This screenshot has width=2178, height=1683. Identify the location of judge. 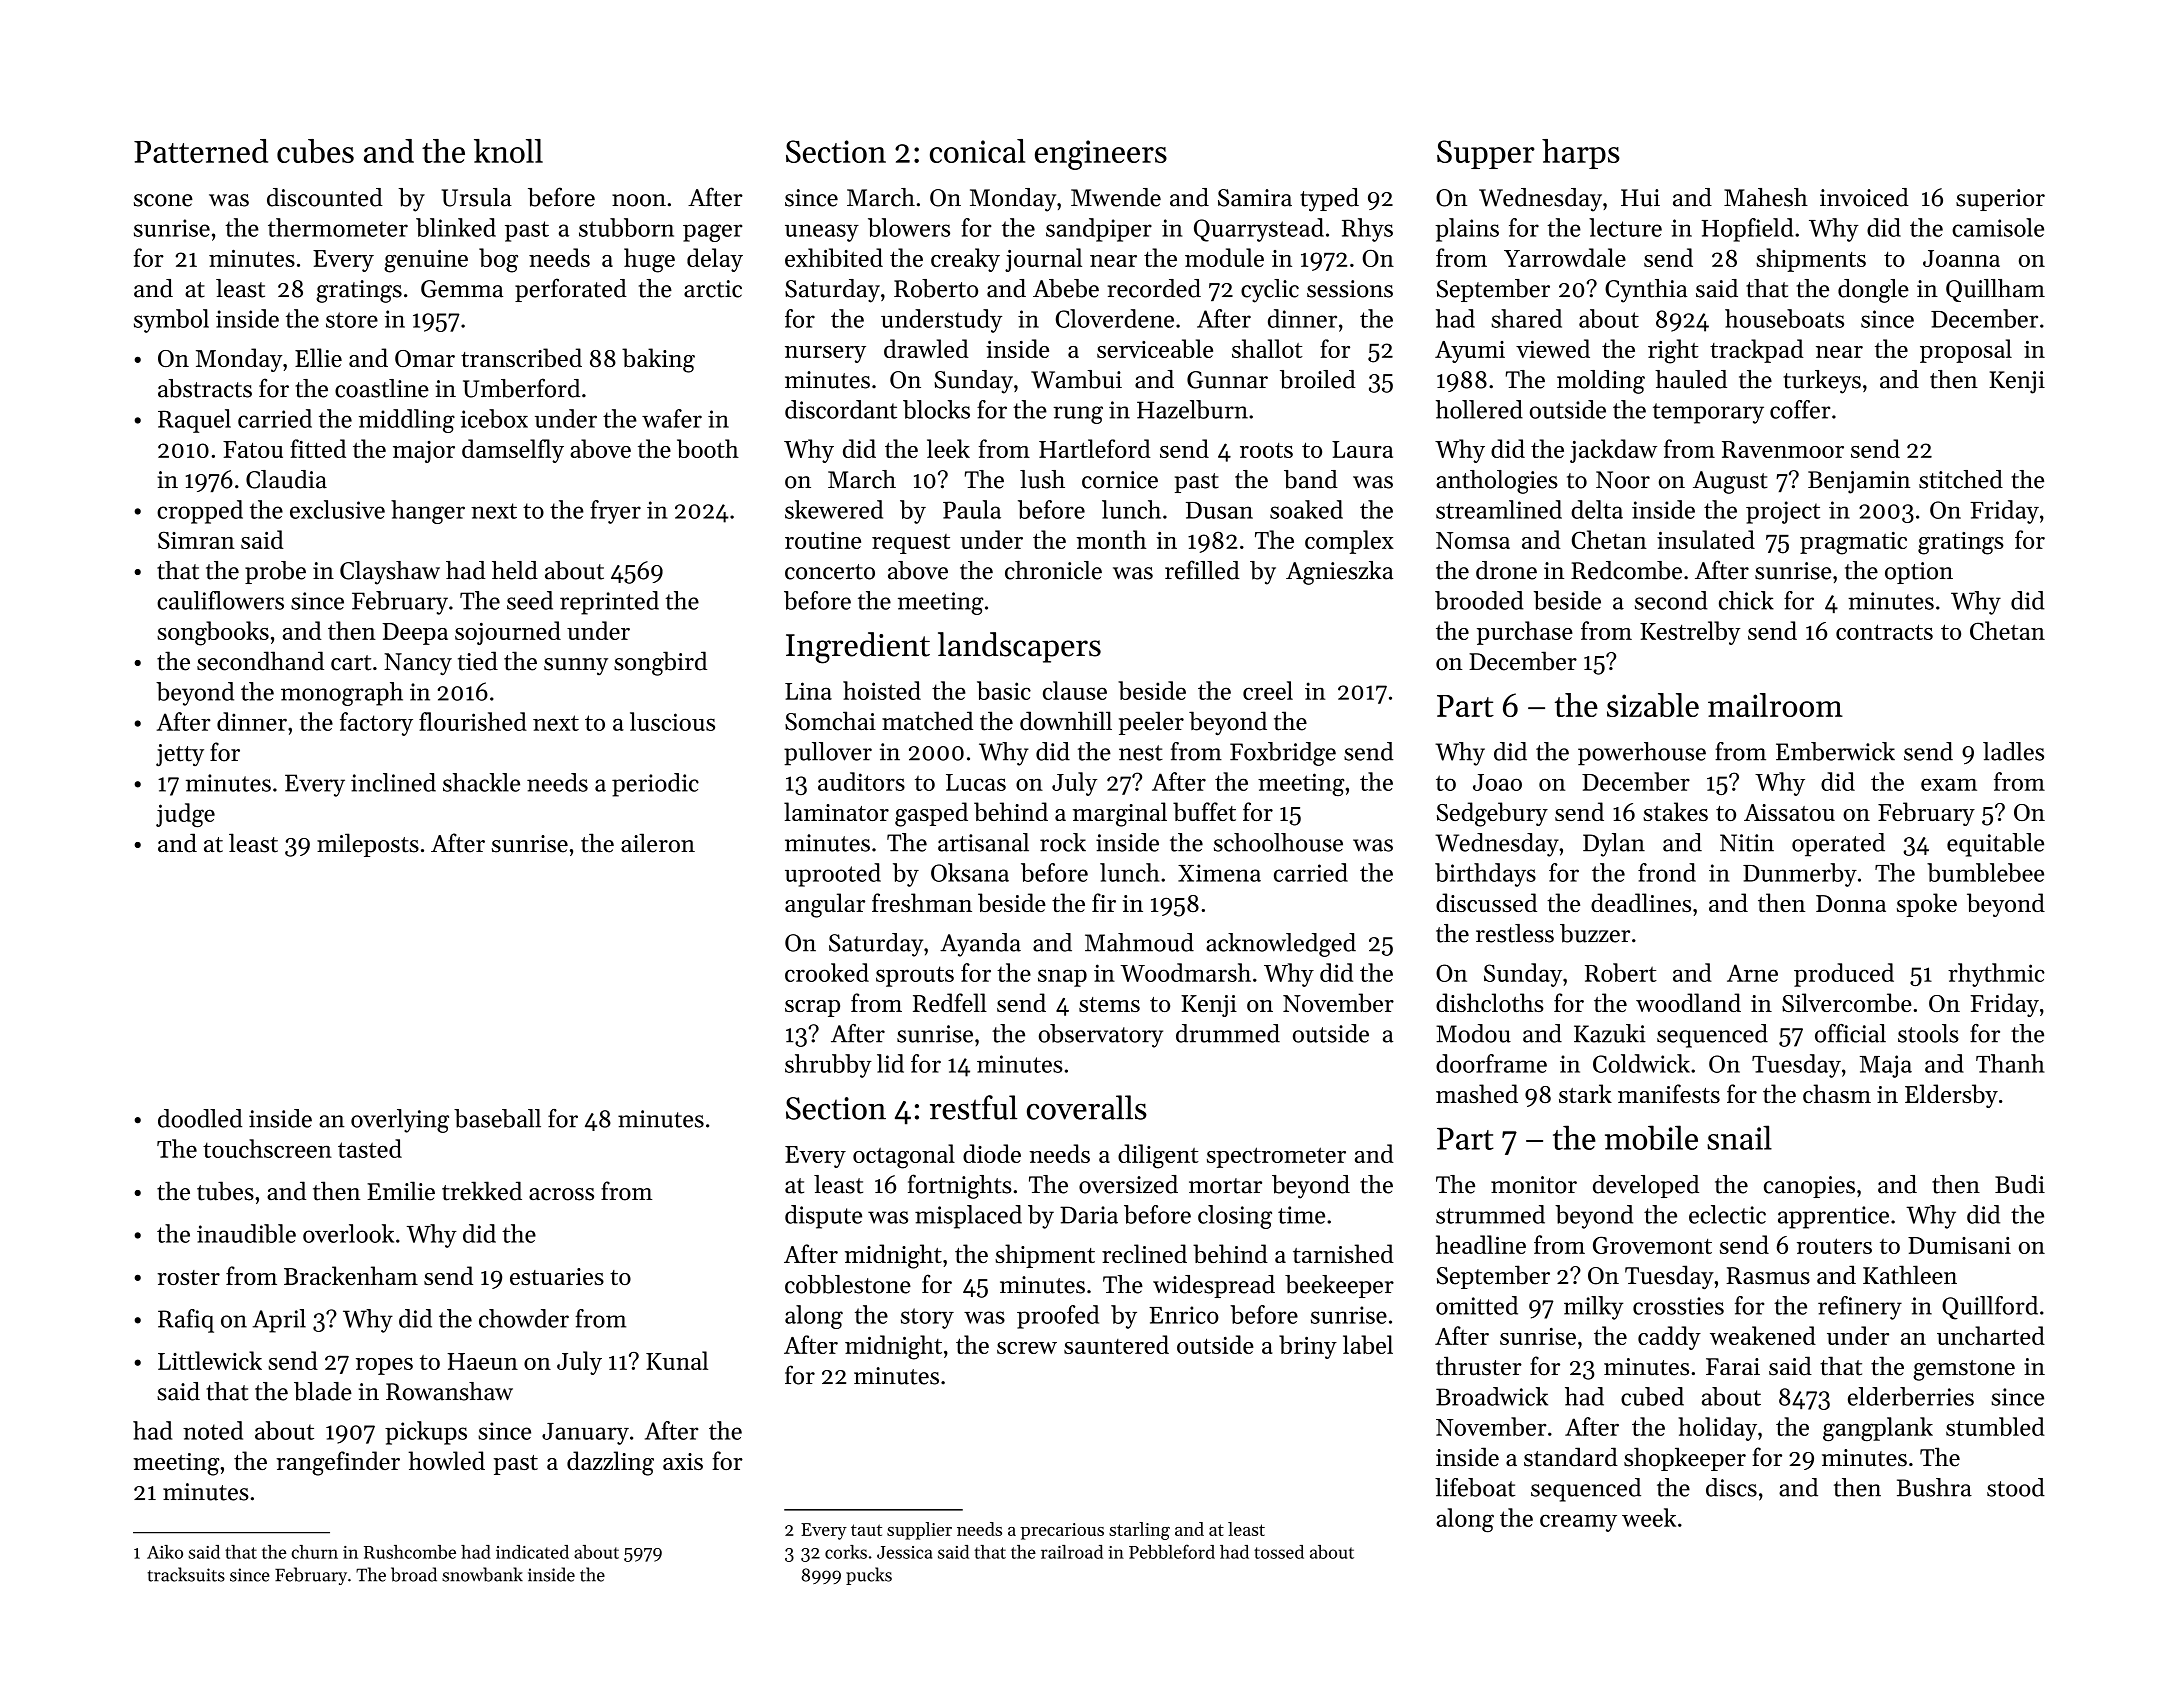
(185, 815).
